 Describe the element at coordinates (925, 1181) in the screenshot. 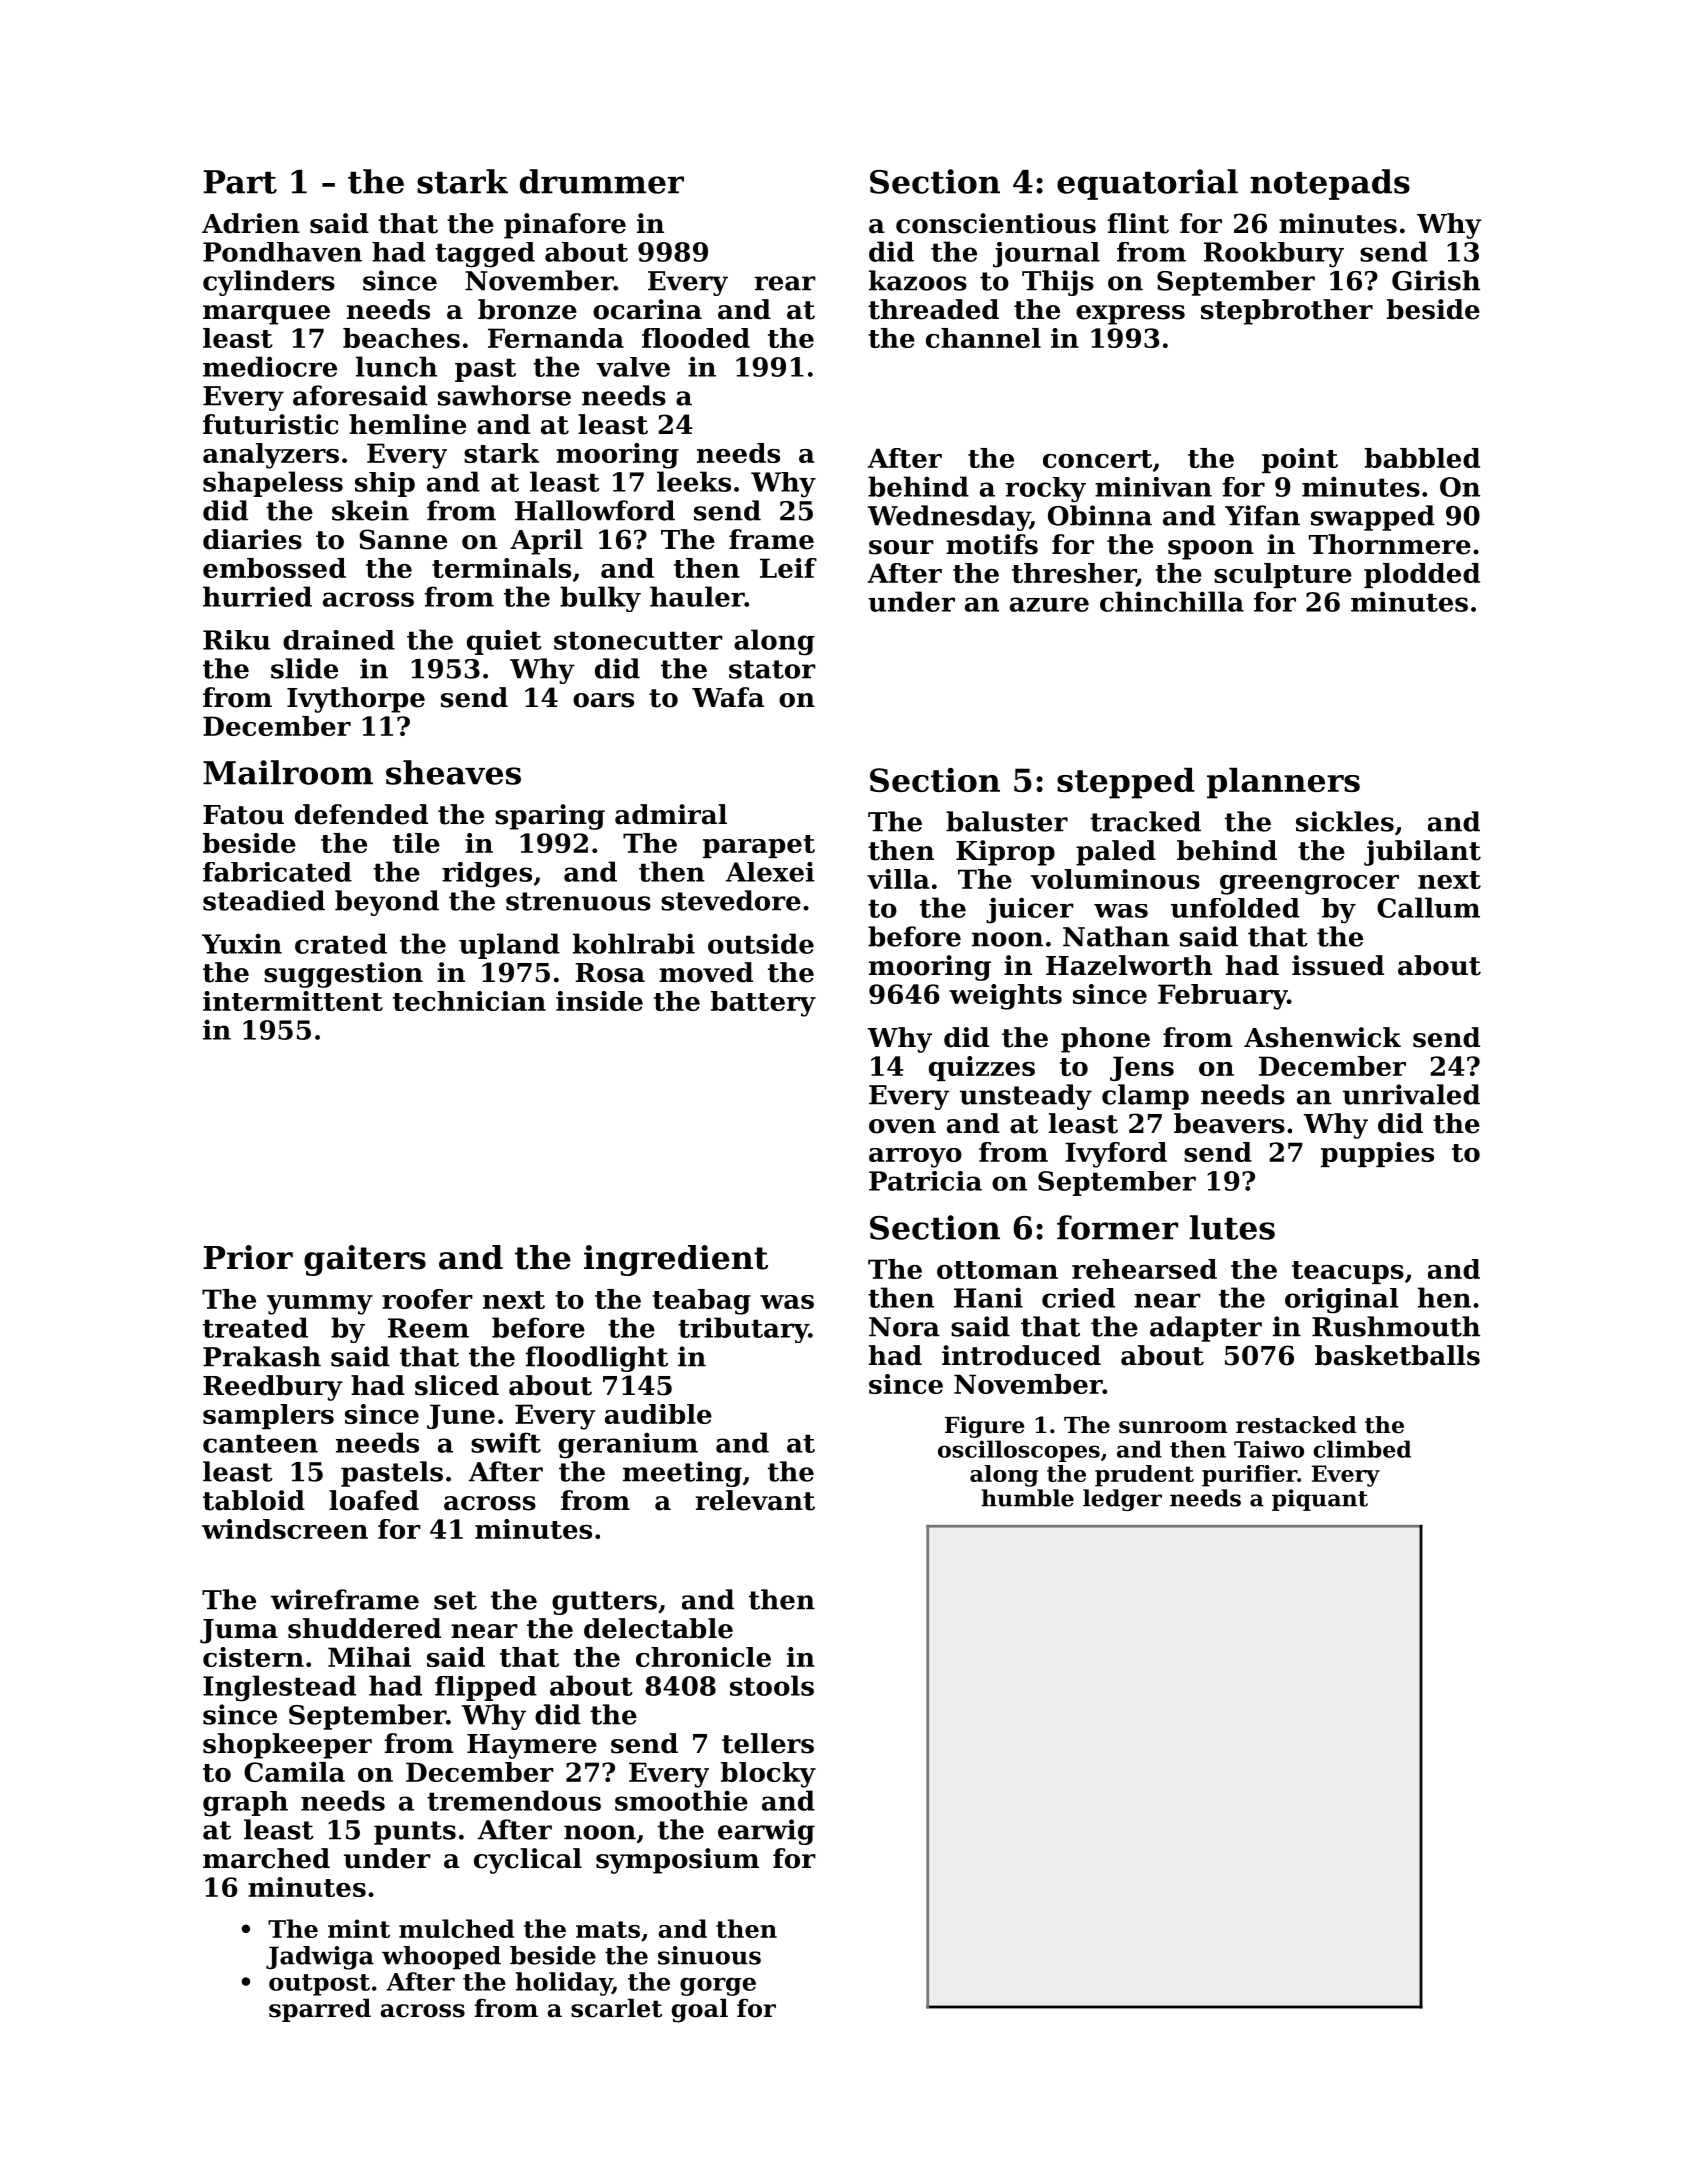

I see `Patricia` at that location.
